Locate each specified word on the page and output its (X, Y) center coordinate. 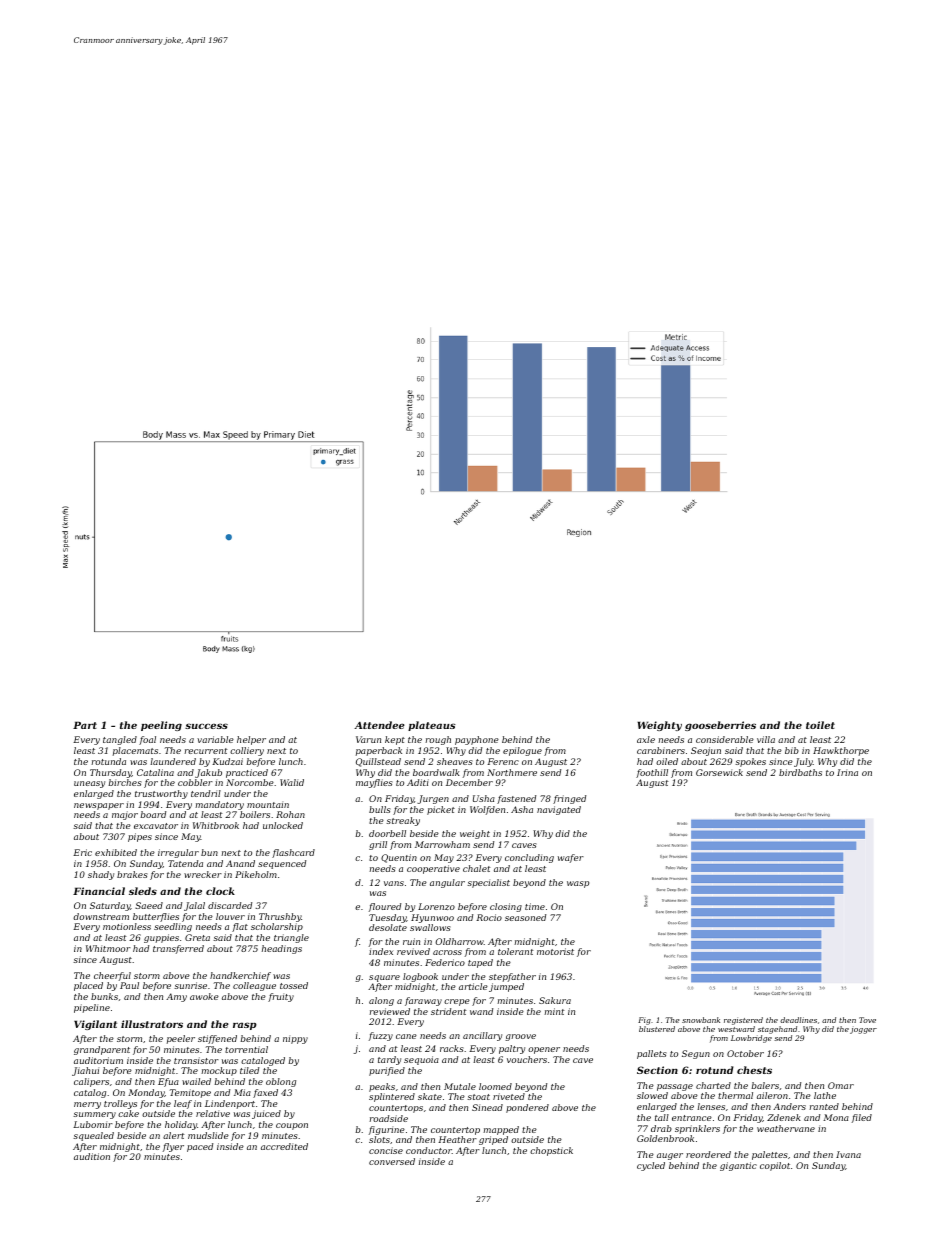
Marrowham (442, 844)
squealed (93, 1136)
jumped (506, 987)
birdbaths (800, 772)
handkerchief (240, 976)
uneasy (89, 784)
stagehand (777, 1030)
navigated (559, 810)
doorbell (387, 833)
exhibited (116, 852)
